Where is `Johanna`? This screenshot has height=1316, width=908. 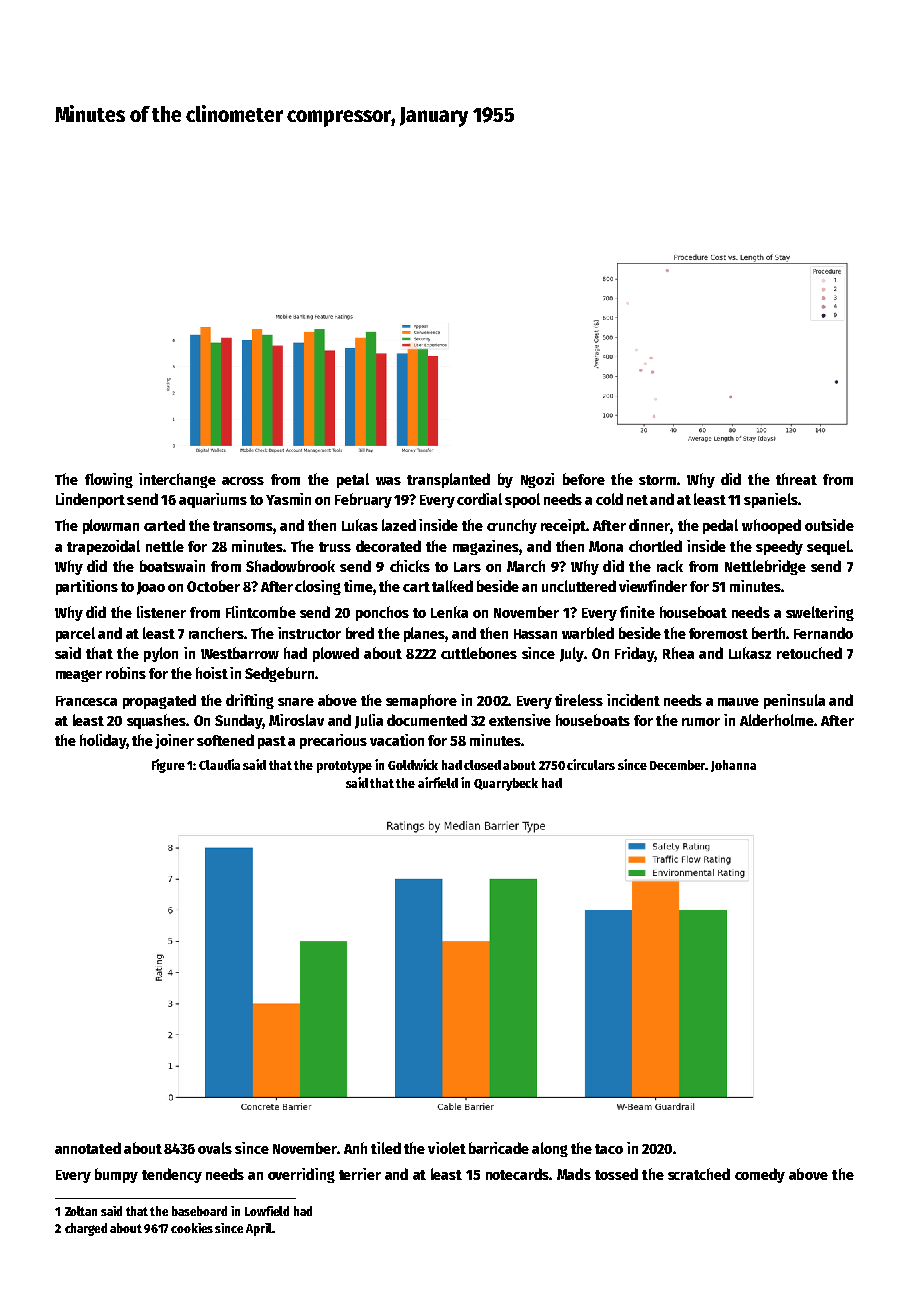
Johanna is located at coordinates (733, 766).
